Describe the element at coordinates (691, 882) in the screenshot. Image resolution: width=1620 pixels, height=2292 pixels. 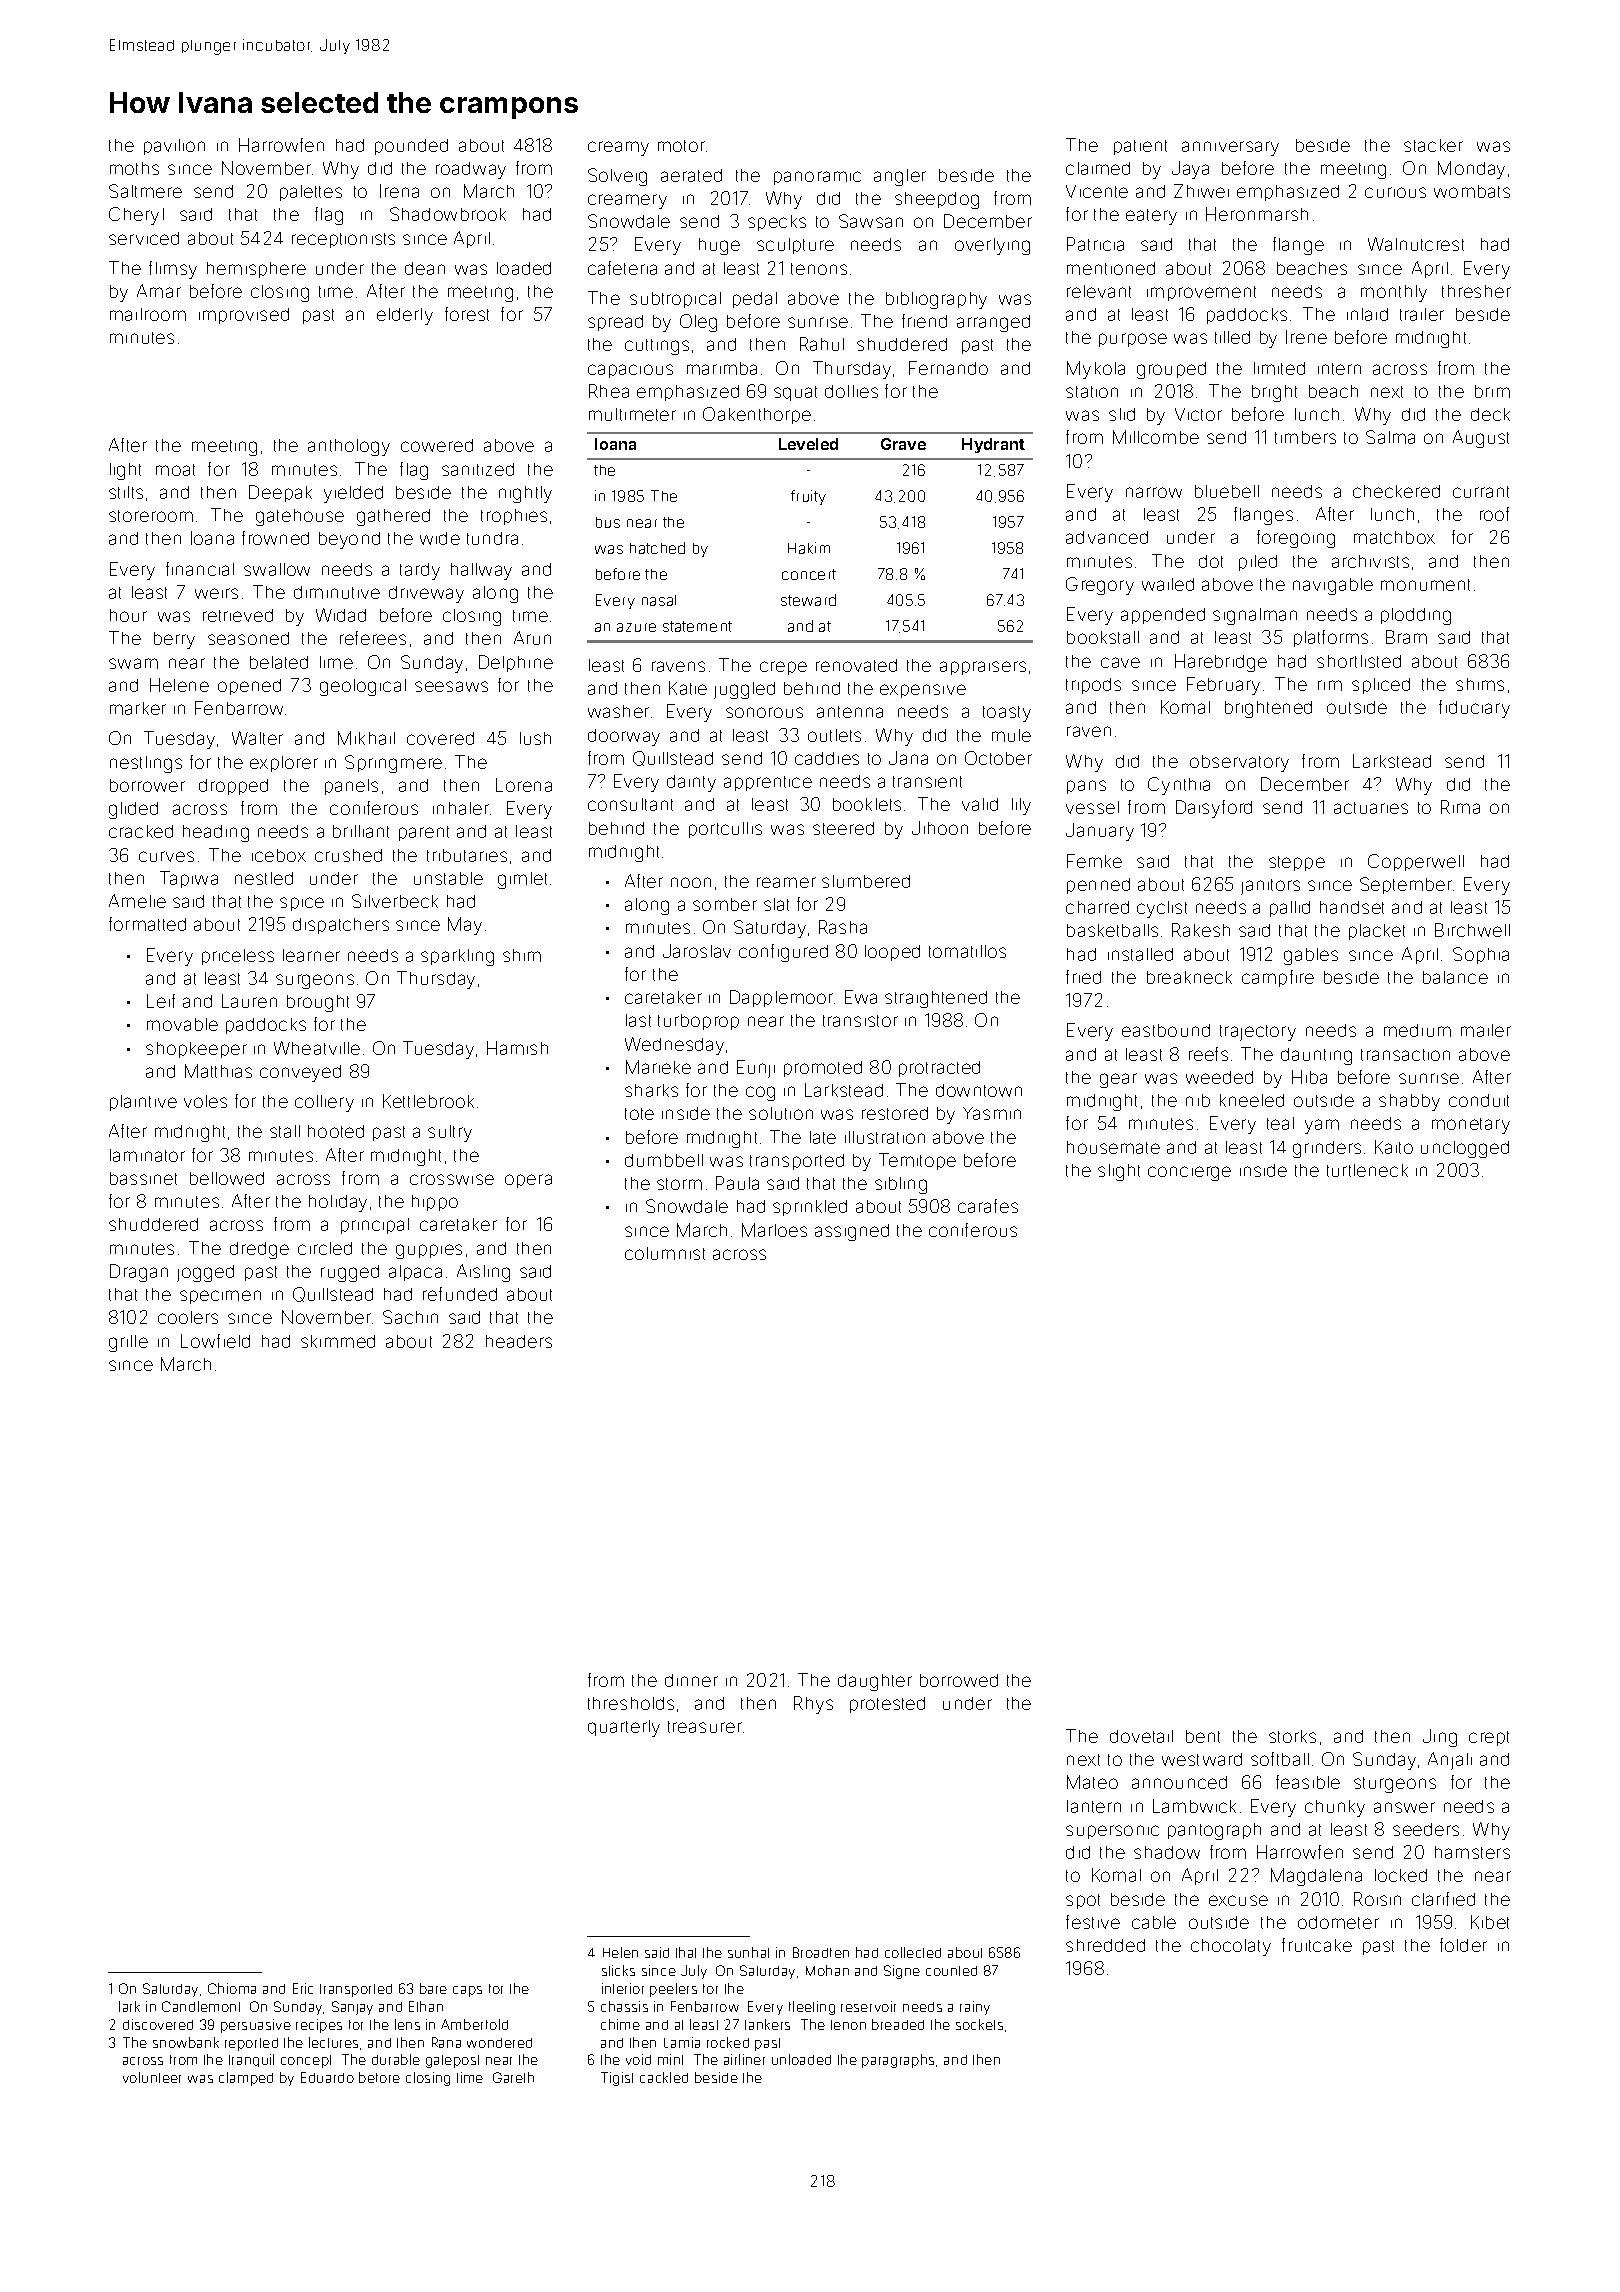
I see `noon` at that location.
